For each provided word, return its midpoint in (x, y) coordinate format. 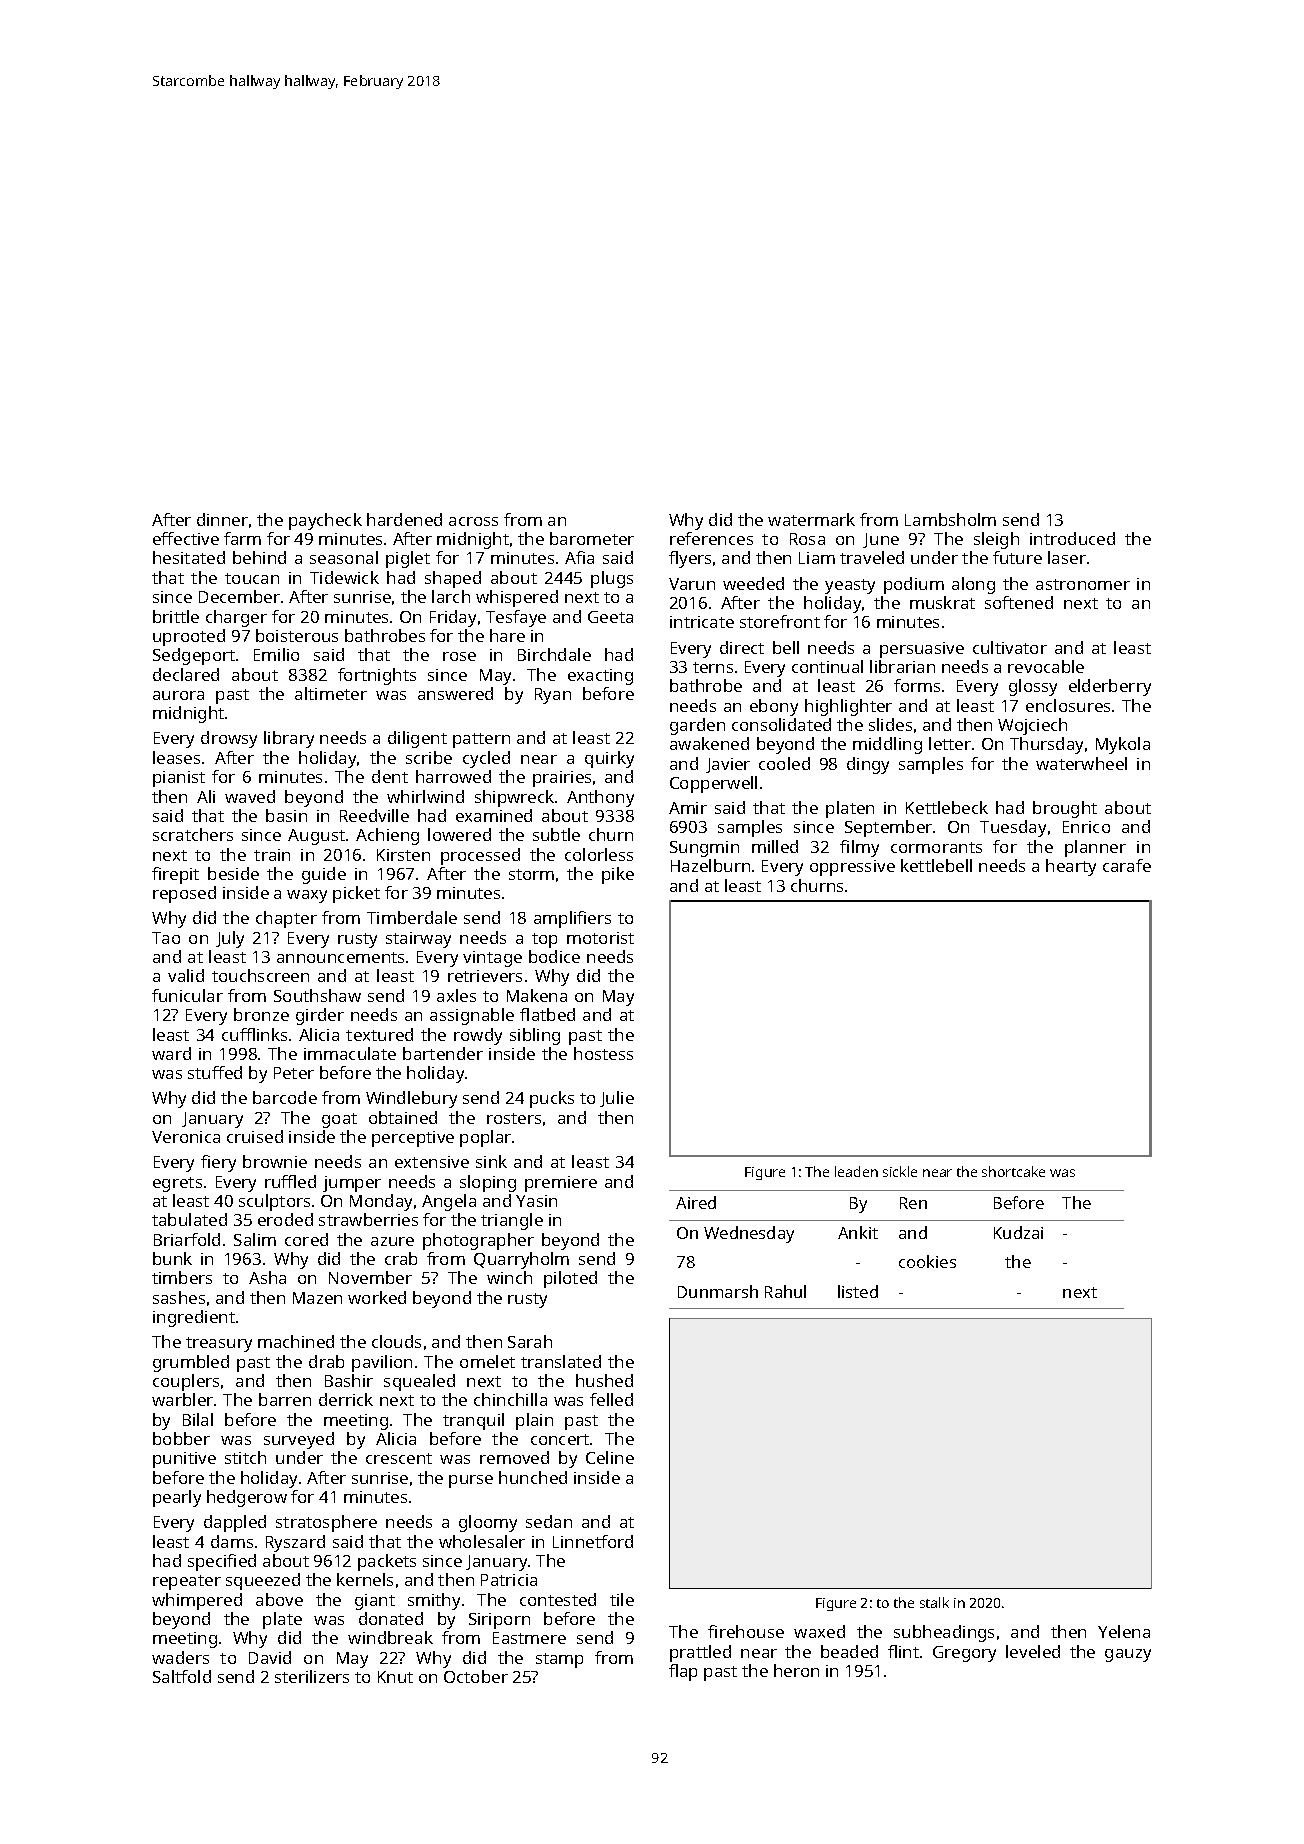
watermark (811, 519)
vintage (492, 959)
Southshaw (317, 995)
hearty (1071, 867)
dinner (222, 519)
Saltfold (182, 1676)
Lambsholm (950, 519)
